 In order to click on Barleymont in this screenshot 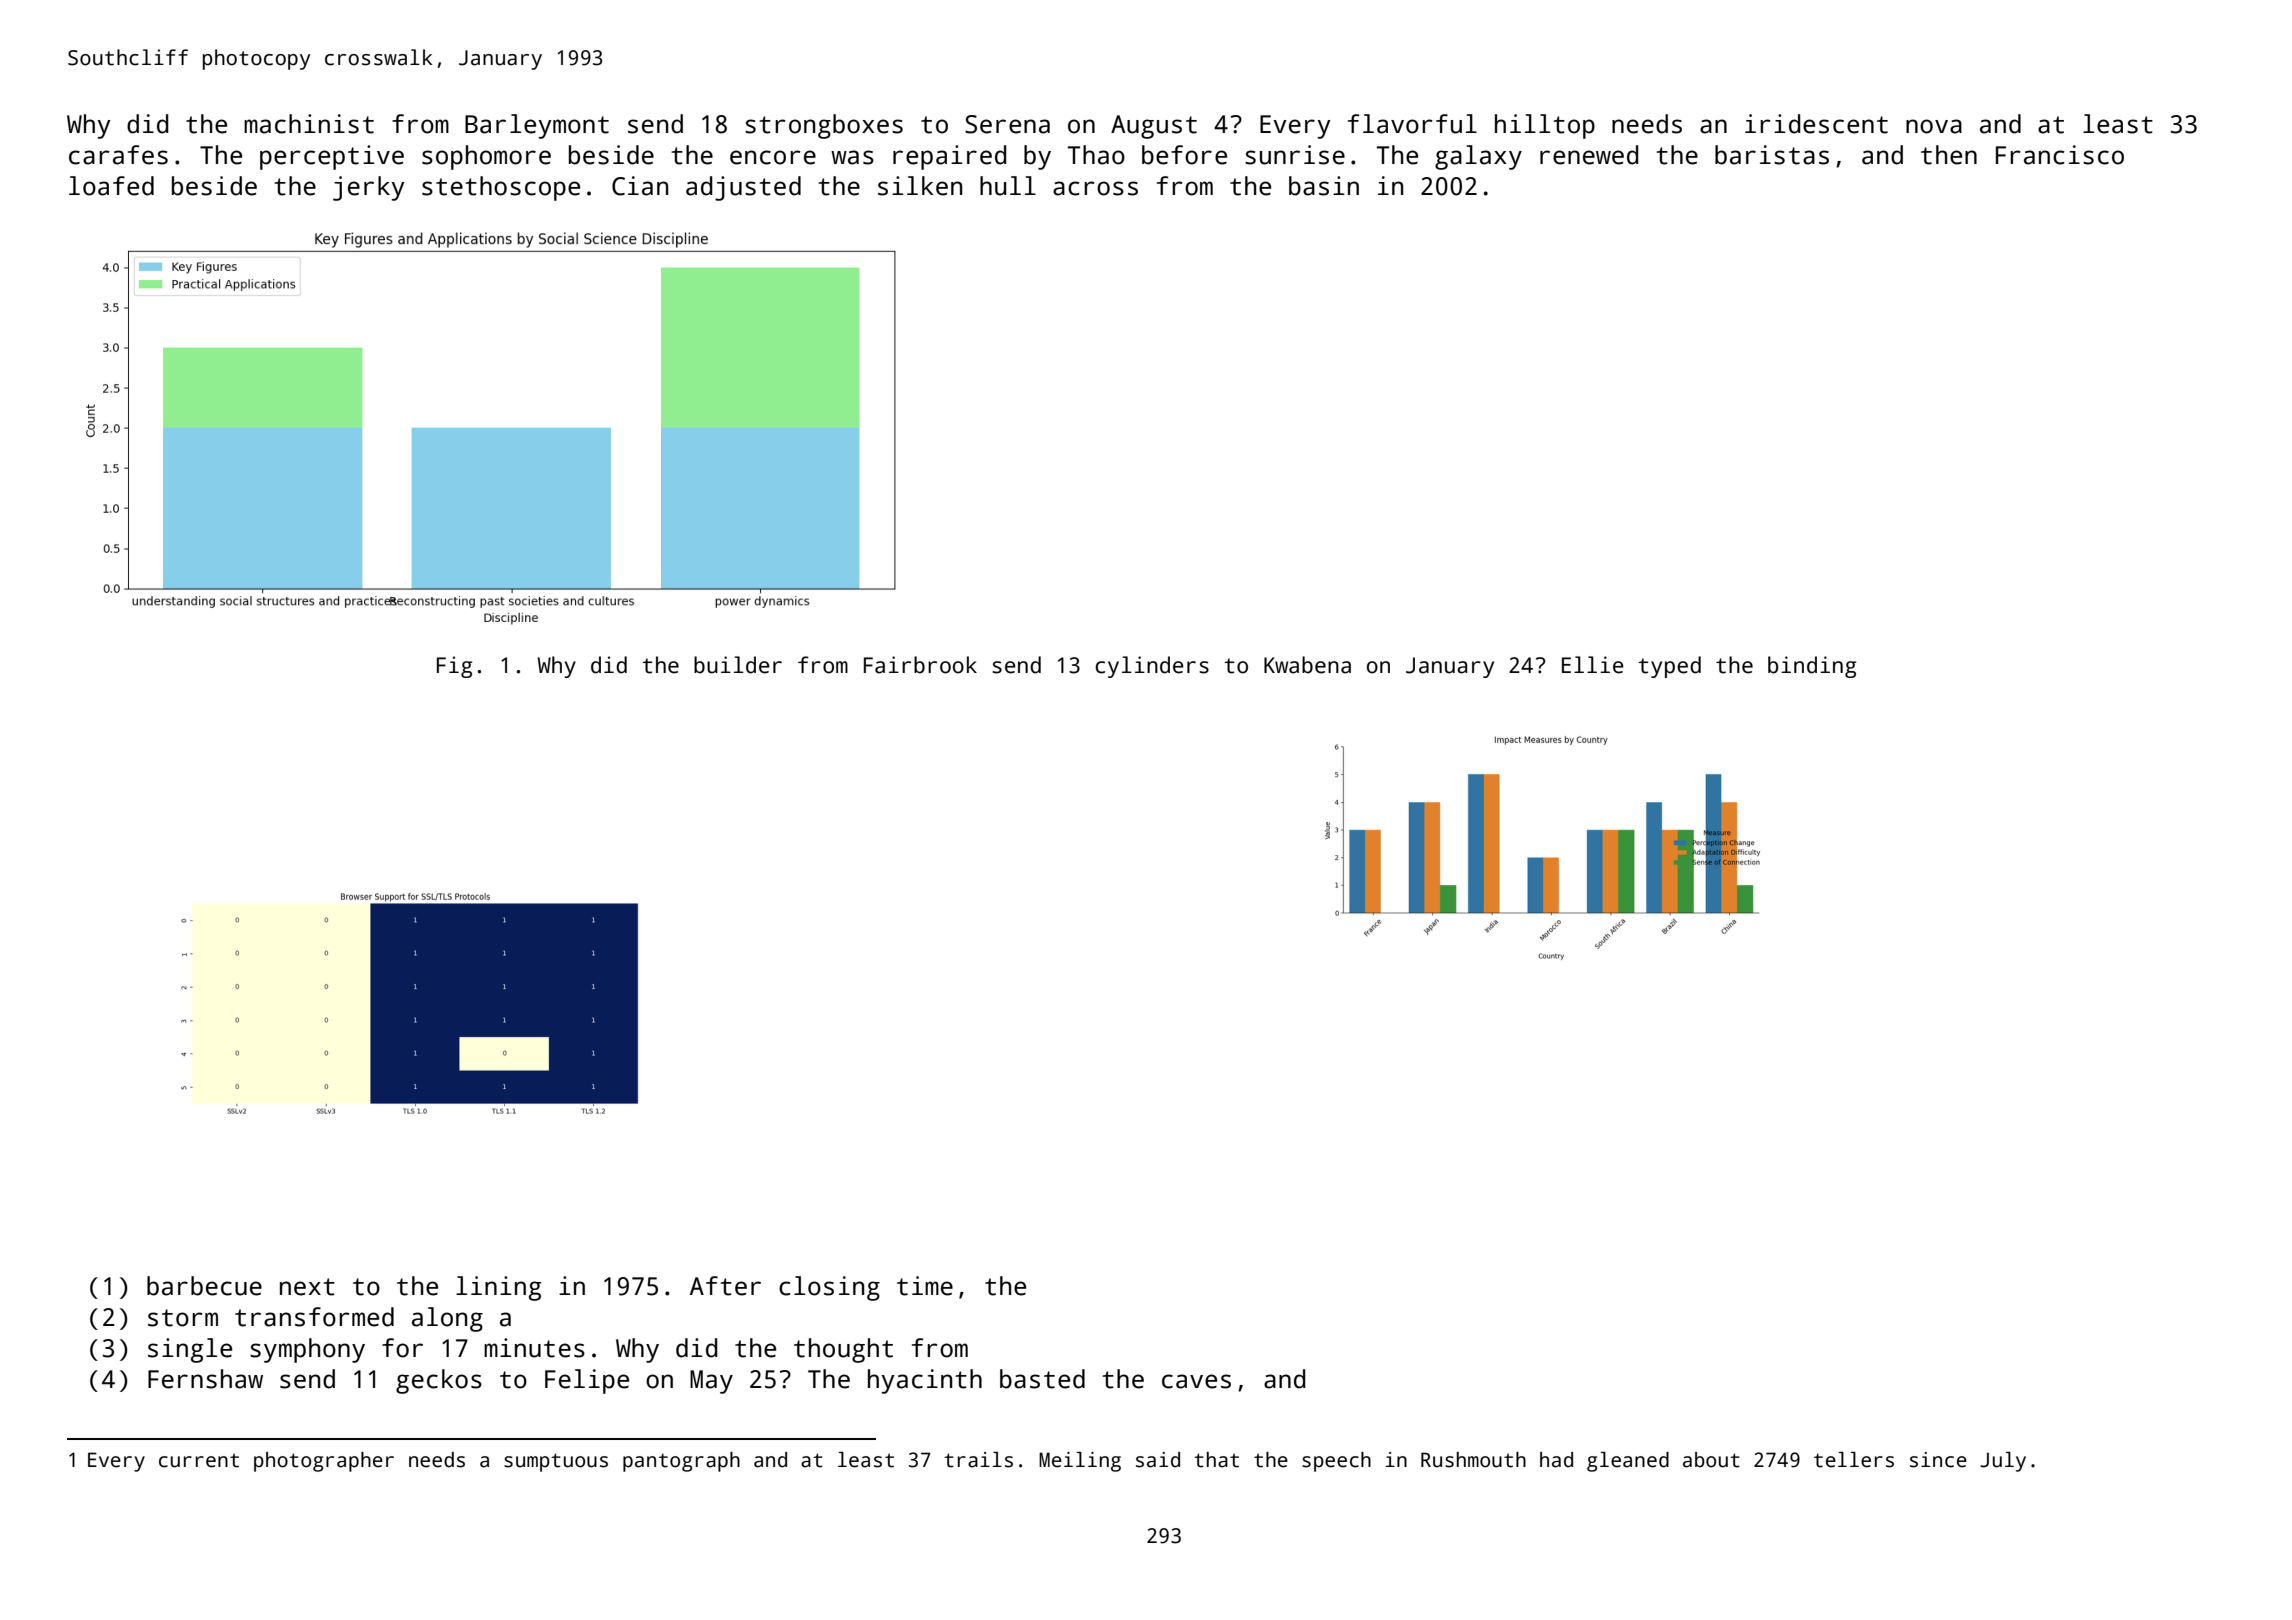, I will do `click(537, 126)`.
